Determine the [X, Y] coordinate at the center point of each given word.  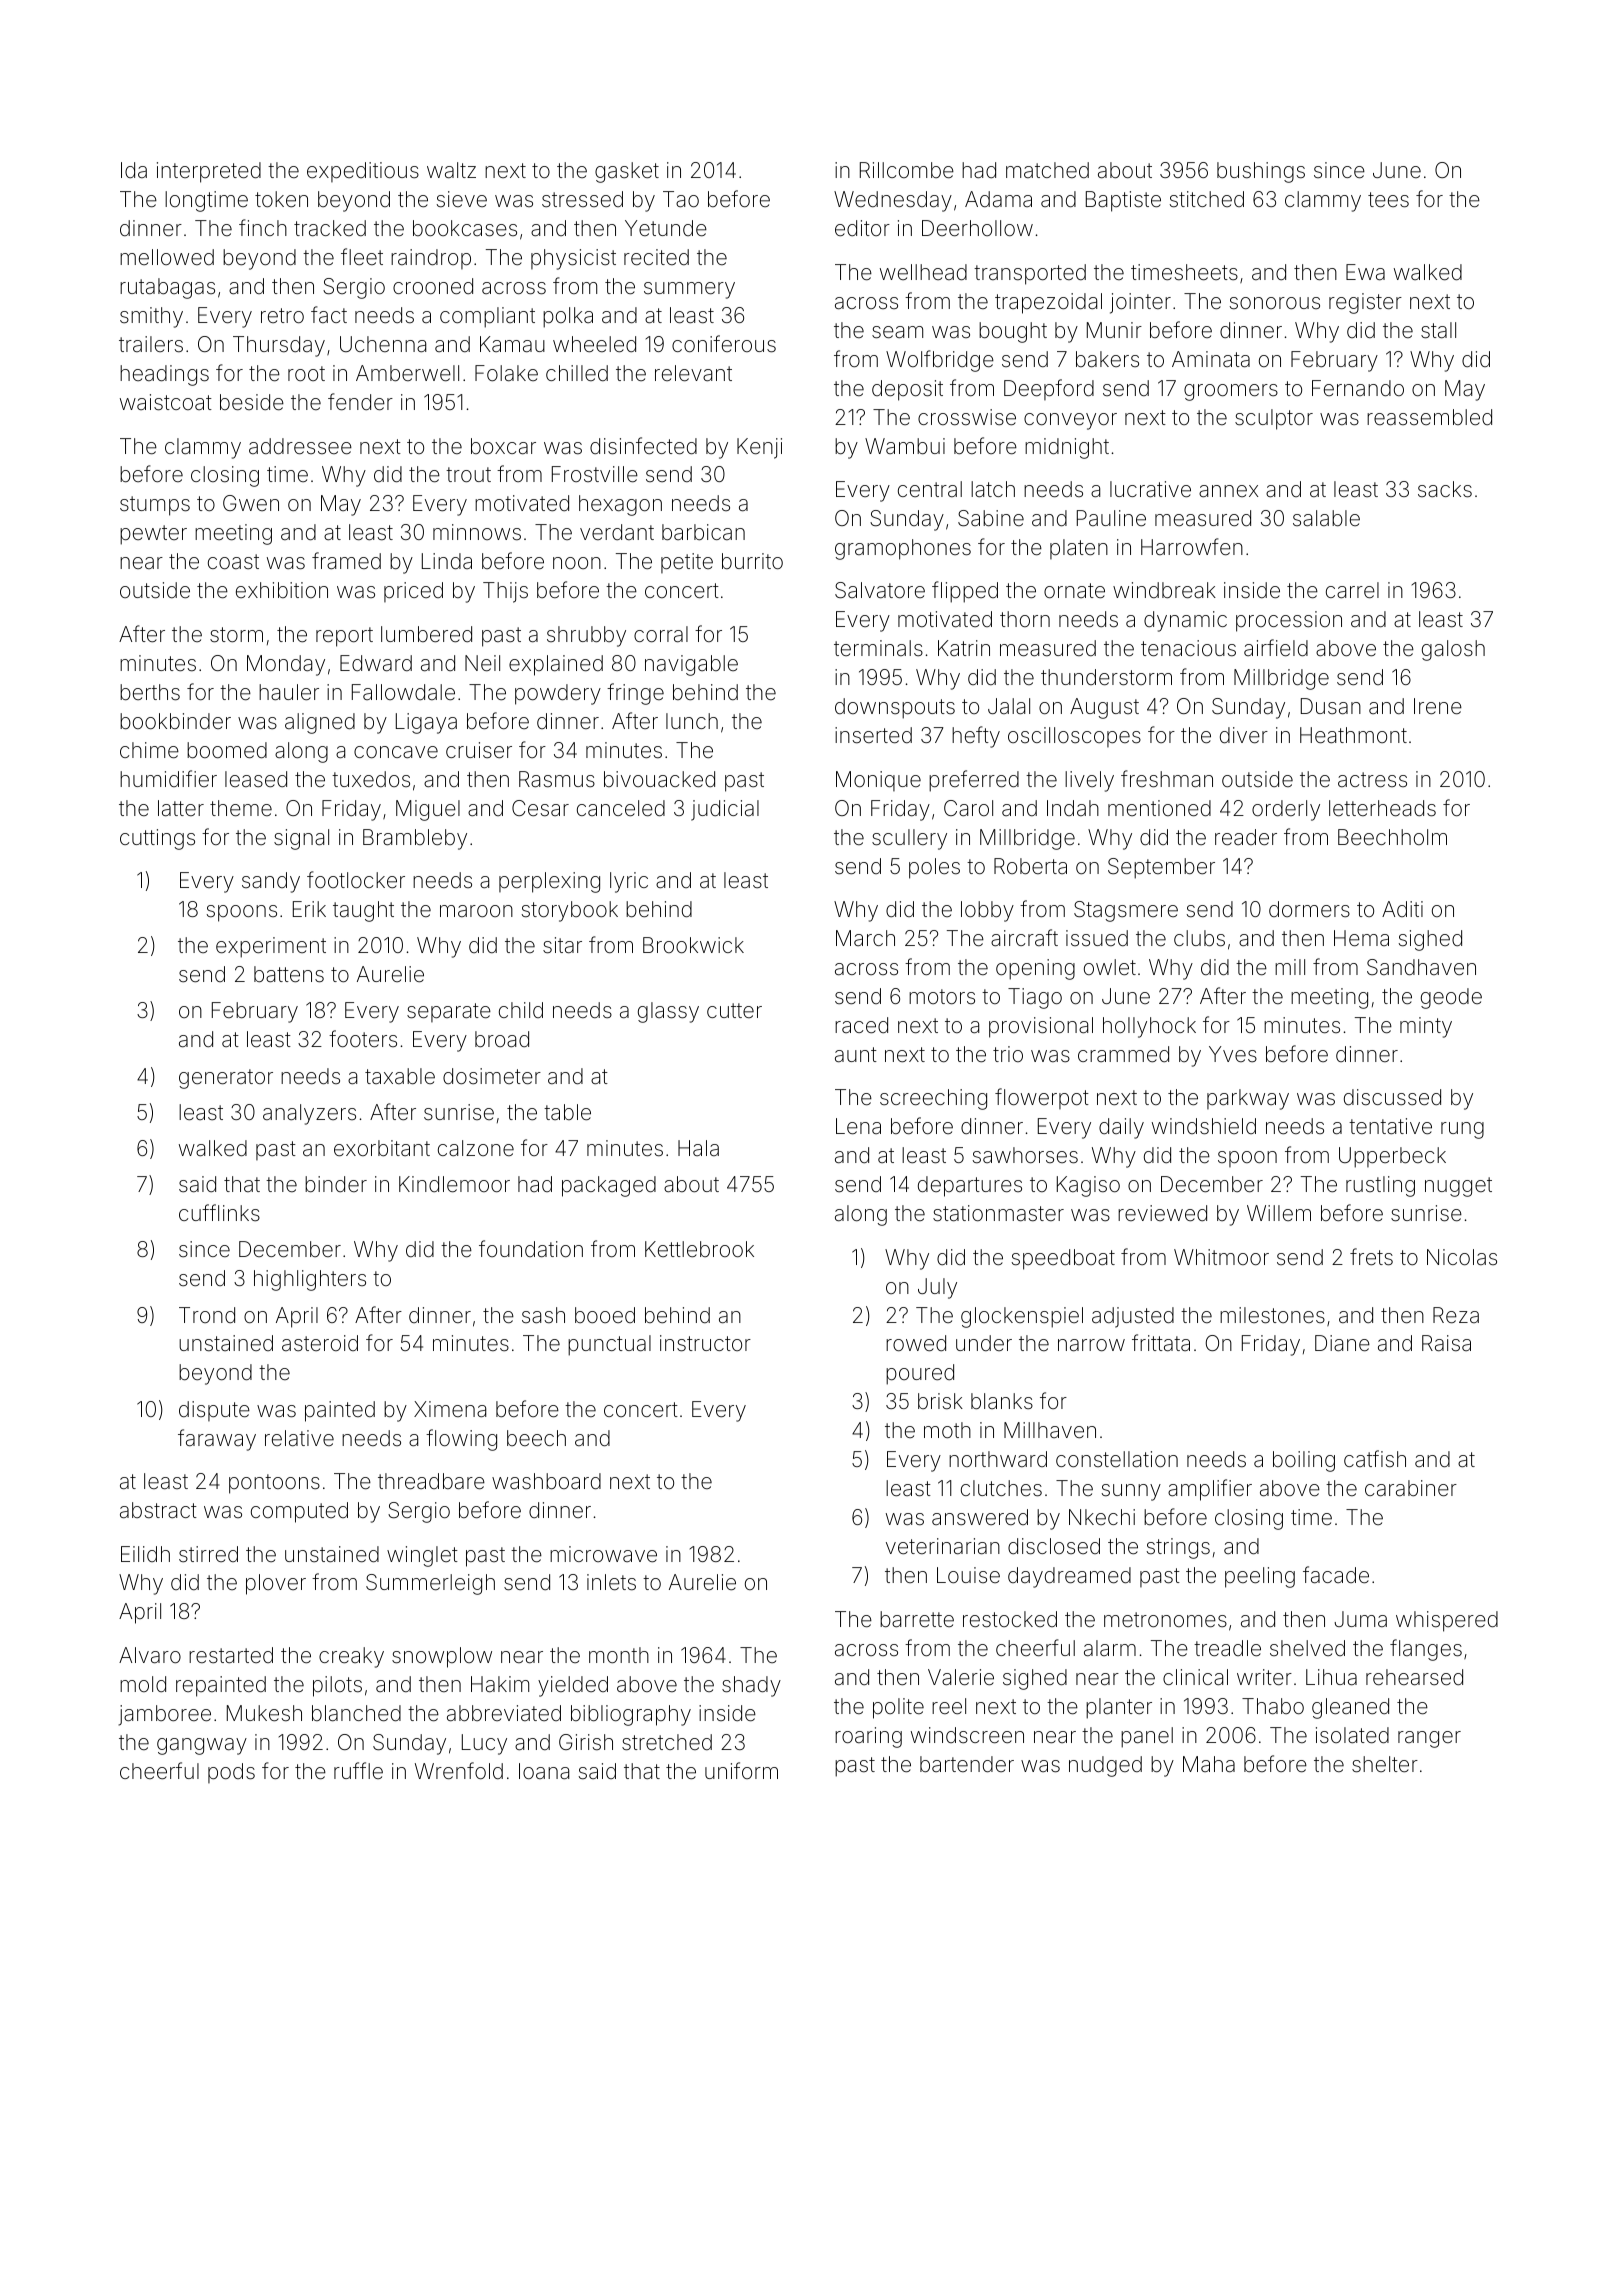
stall [1438, 330]
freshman [1167, 779]
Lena [858, 1126]
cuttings [157, 839]
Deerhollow [977, 228]
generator [226, 1079]
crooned [433, 286]
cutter [734, 1010]
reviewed [1162, 1213]
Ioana [544, 1771]
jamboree [165, 1715]
